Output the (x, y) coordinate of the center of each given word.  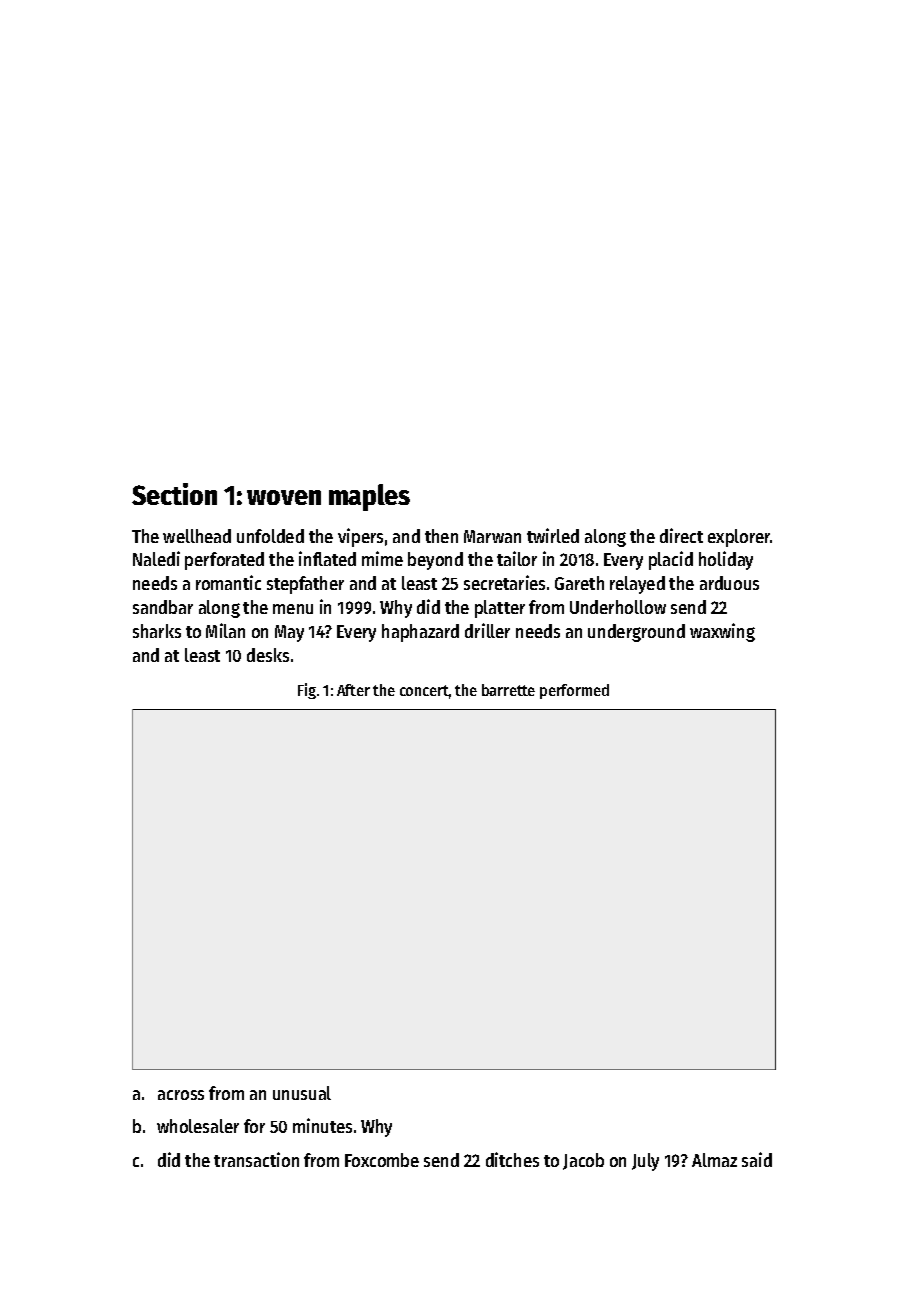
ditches (512, 1159)
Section (174, 494)
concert (424, 690)
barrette (508, 690)
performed (574, 691)
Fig (307, 691)
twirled (553, 535)
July (645, 1162)
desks (268, 655)
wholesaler (198, 1126)
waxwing (722, 632)
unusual (302, 1093)
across (181, 1095)
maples (369, 497)
